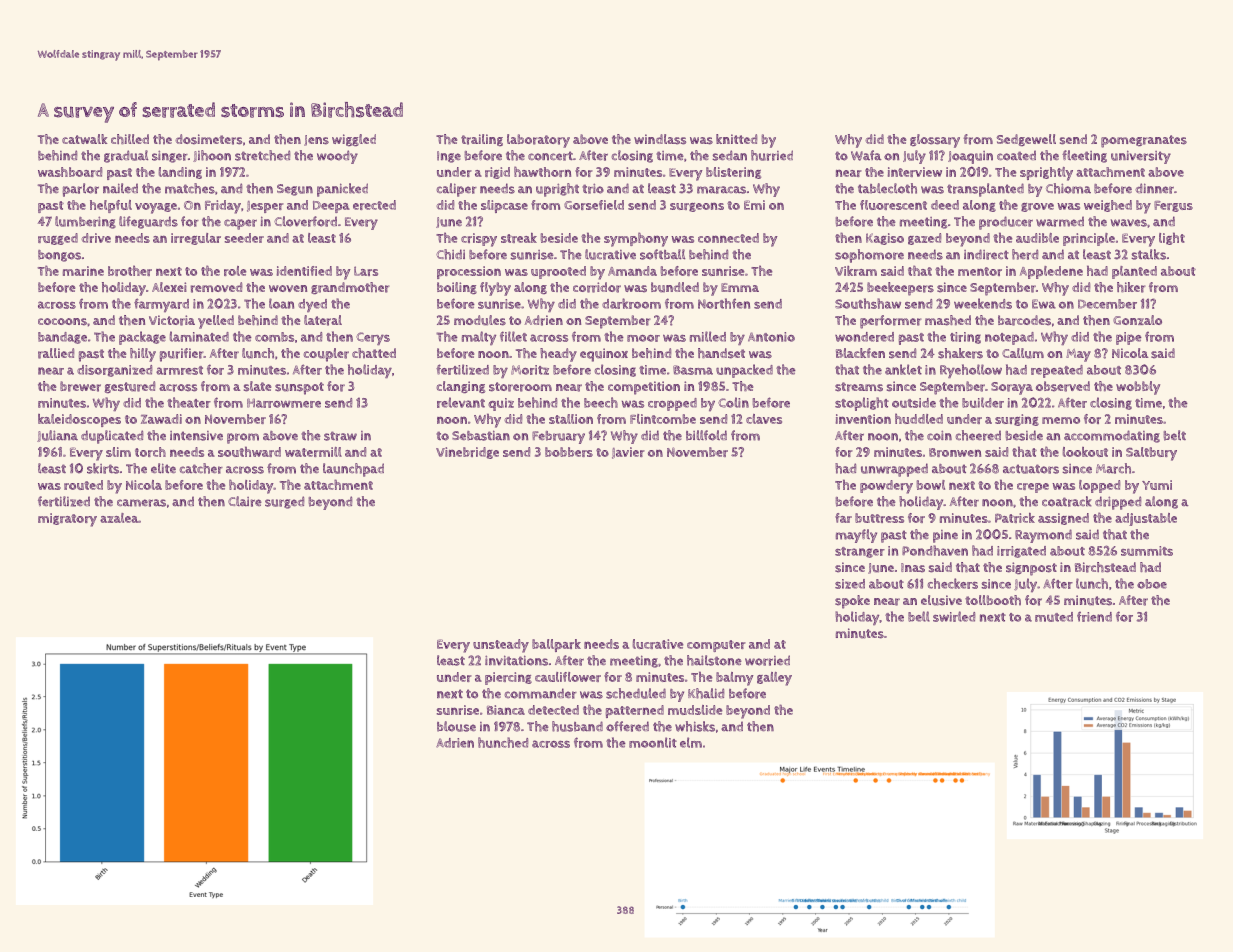 Image resolution: width=1233 pixels, height=952 pixels. Describe the element at coordinates (84, 139) in the page. I see `catwalk` at that location.
